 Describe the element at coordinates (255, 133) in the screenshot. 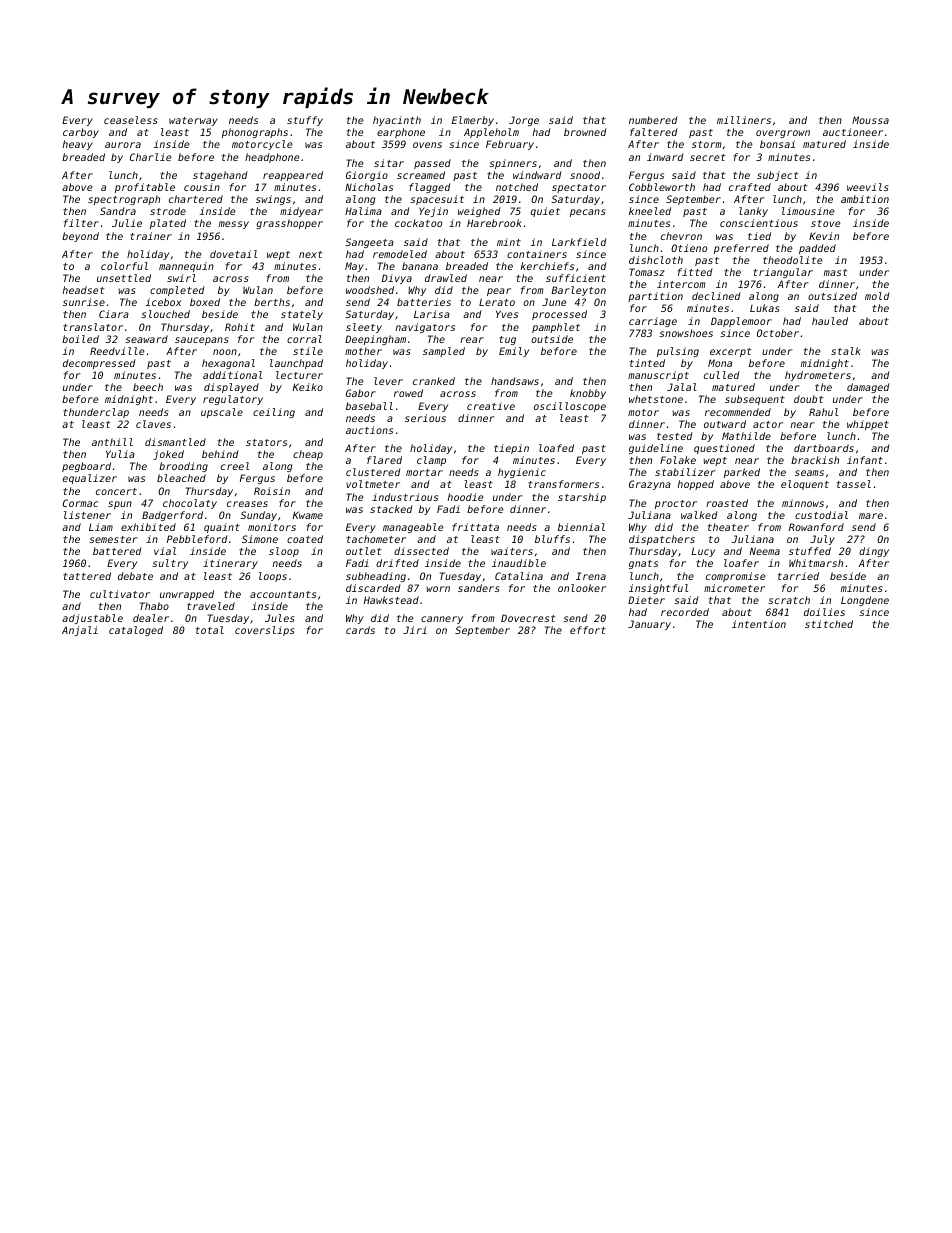

I see `phonographs` at that location.
